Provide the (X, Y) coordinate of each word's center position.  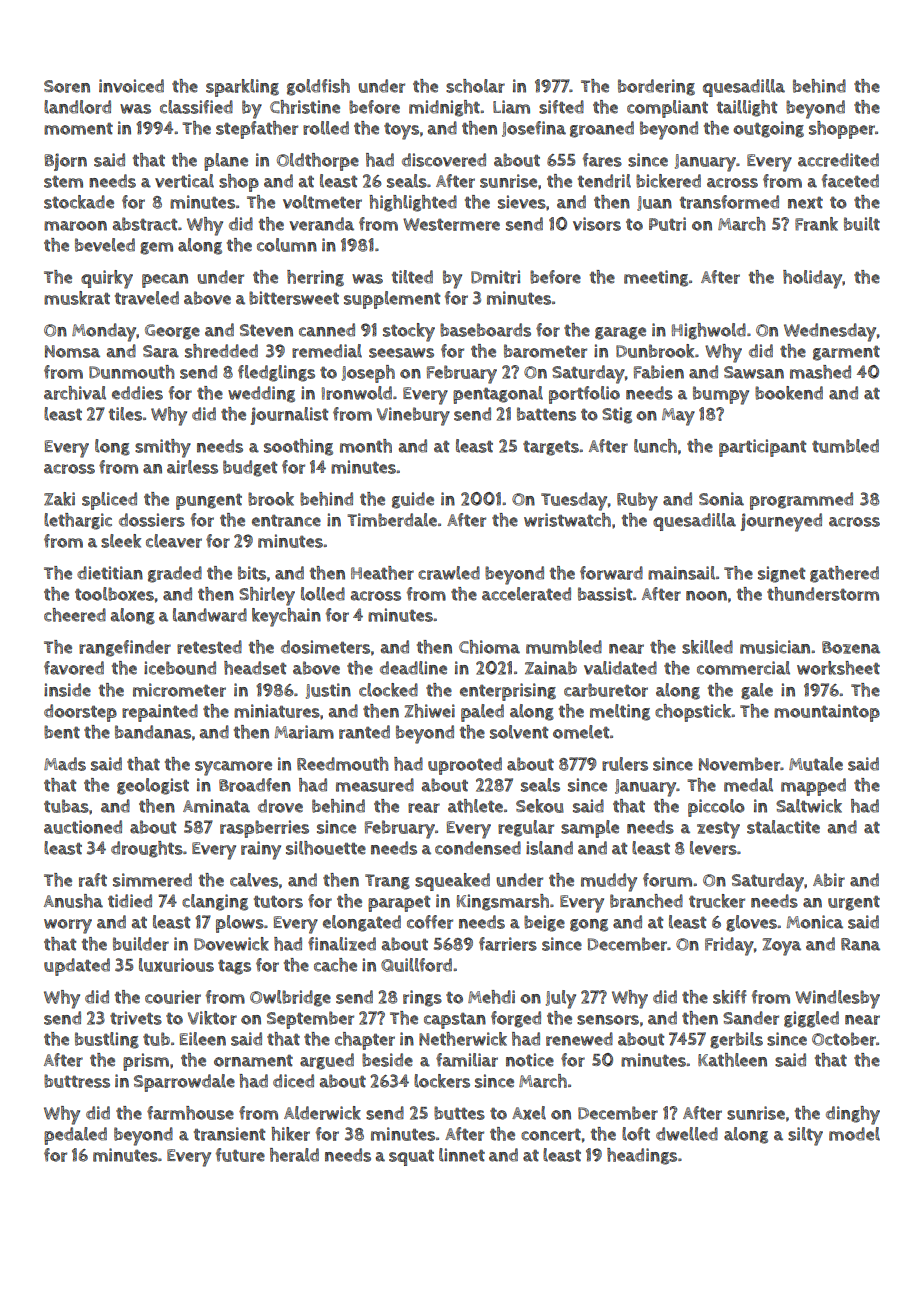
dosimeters (325, 647)
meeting (656, 278)
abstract (145, 224)
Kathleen (732, 1060)
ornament (253, 1060)
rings (422, 998)
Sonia (721, 499)
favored (74, 668)
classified (196, 107)
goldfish (318, 87)
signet (781, 574)
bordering (656, 87)
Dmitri (495, 277)
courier (173, 997)
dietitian (110, 573)
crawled (449, 573)
